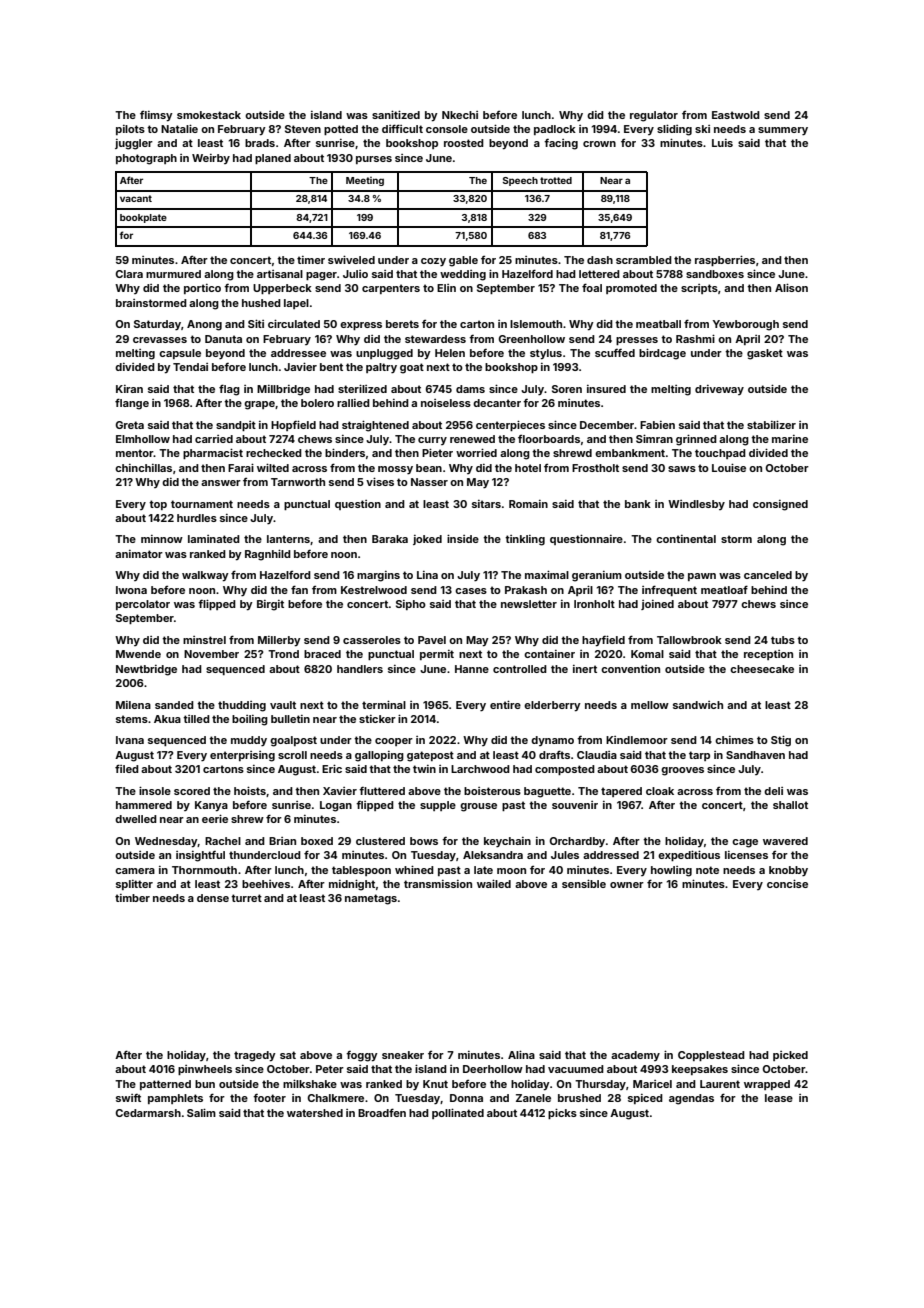  What do you see at coordinates (492, 791) in the screenshot?
I see `boisterous` at bounding box center [492, 791].
